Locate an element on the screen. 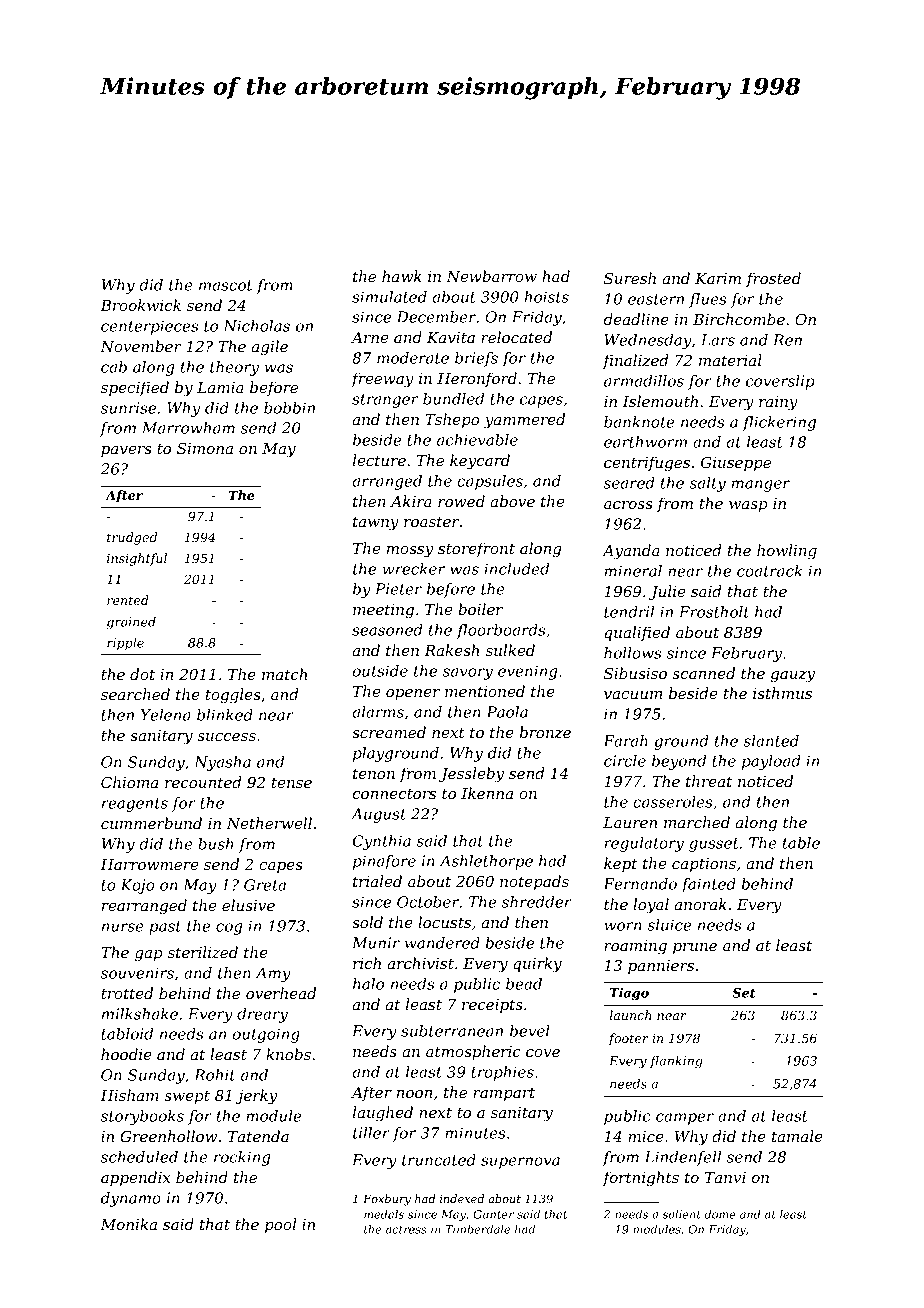 Image resolution: width=924 pixels, height=1308 pixels. anorak is located at coordinates (700, 904).
